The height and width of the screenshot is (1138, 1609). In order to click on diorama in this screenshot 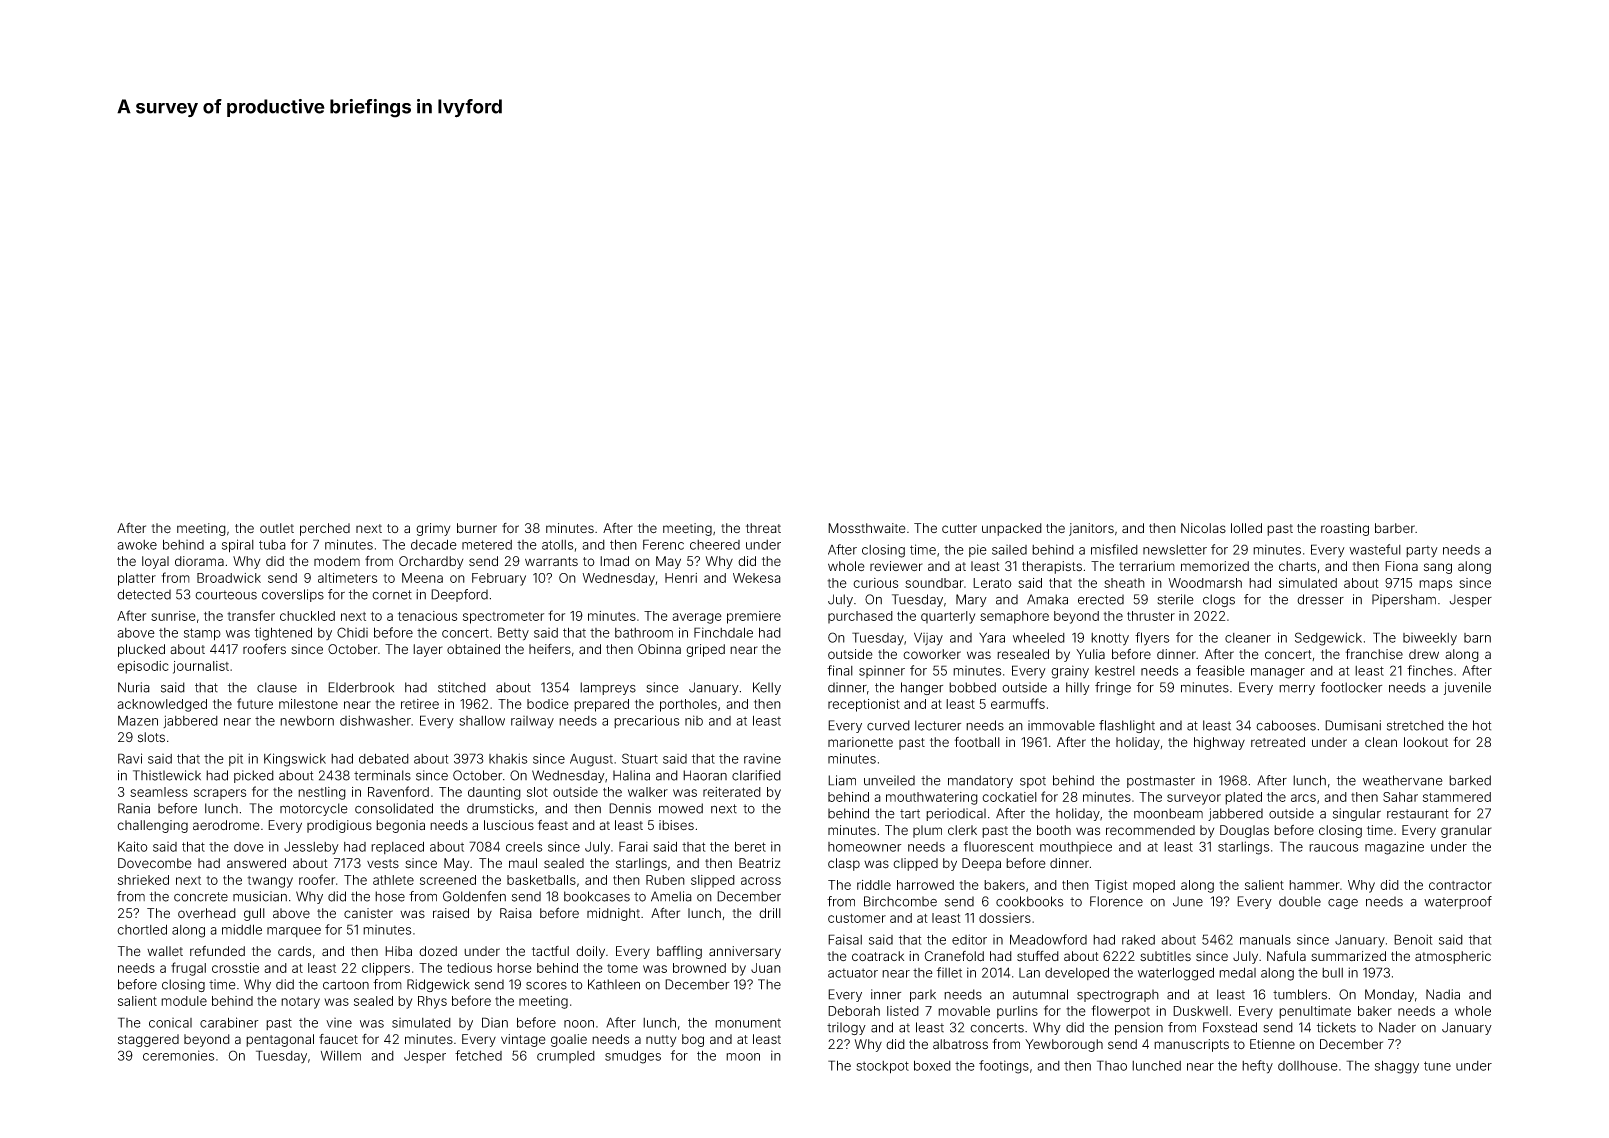, I will do `click(199, 561)`.
